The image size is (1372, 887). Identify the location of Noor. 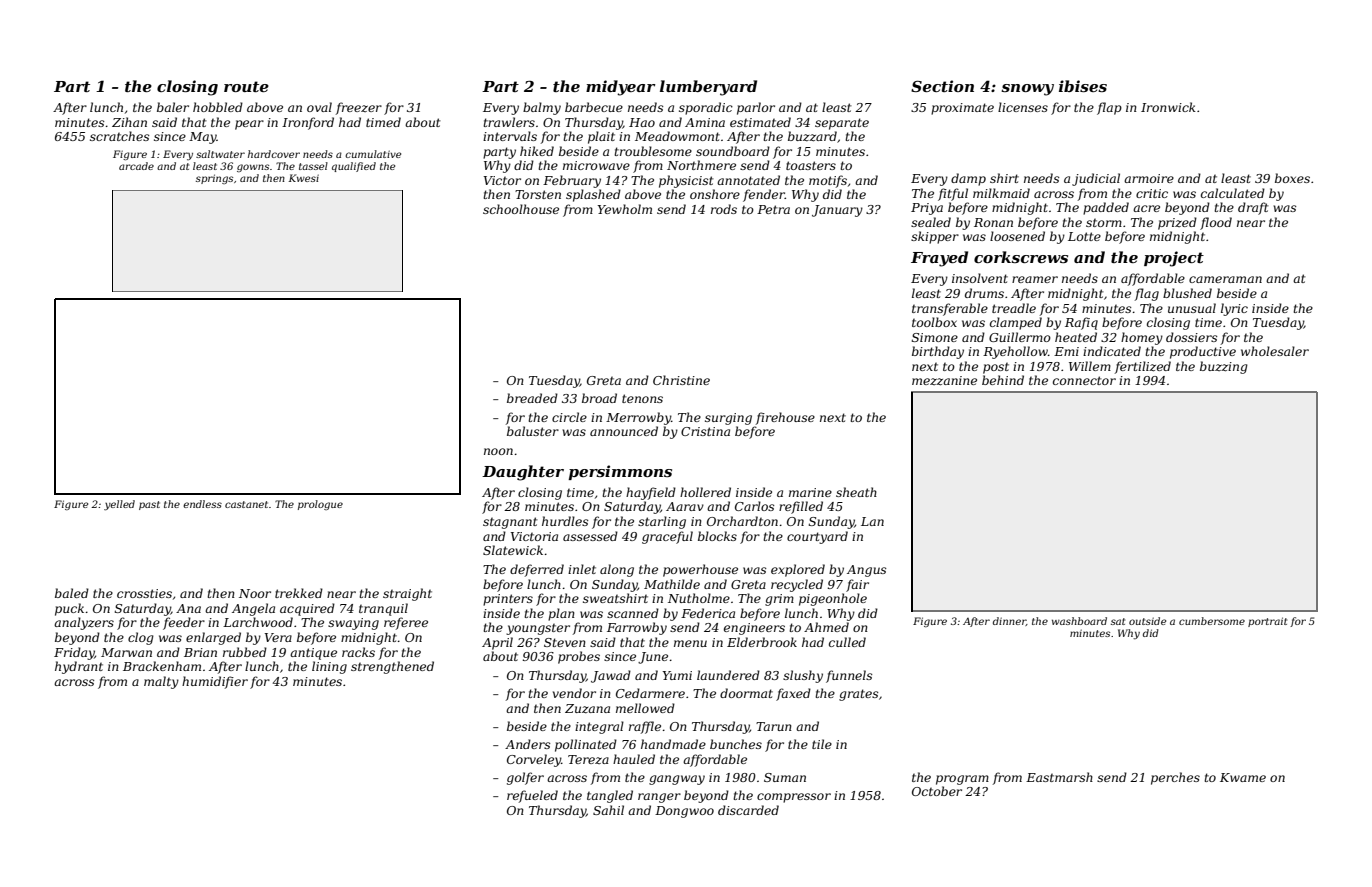
(255, 593).
